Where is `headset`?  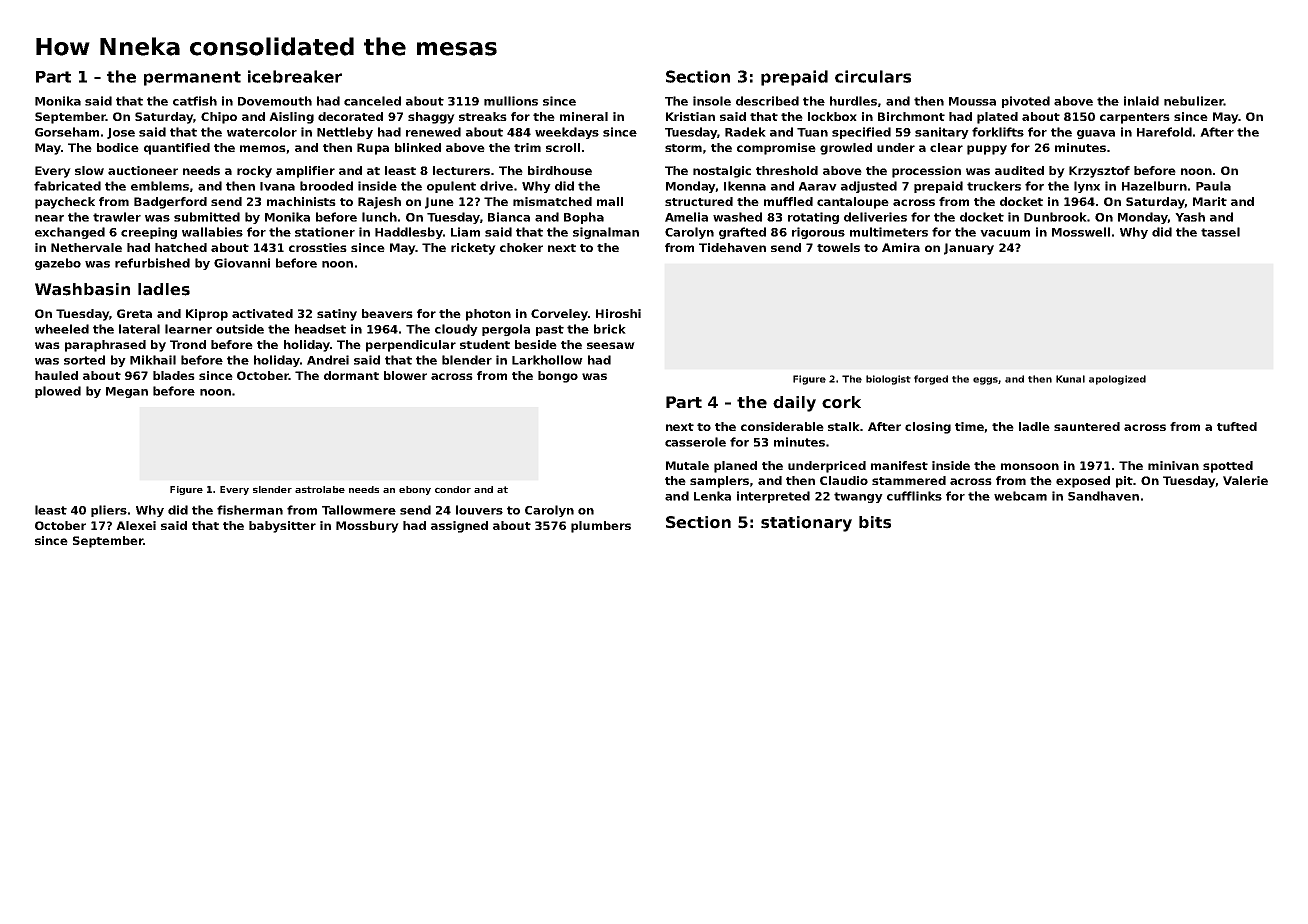
headset is located at coordinates (320, 329).
